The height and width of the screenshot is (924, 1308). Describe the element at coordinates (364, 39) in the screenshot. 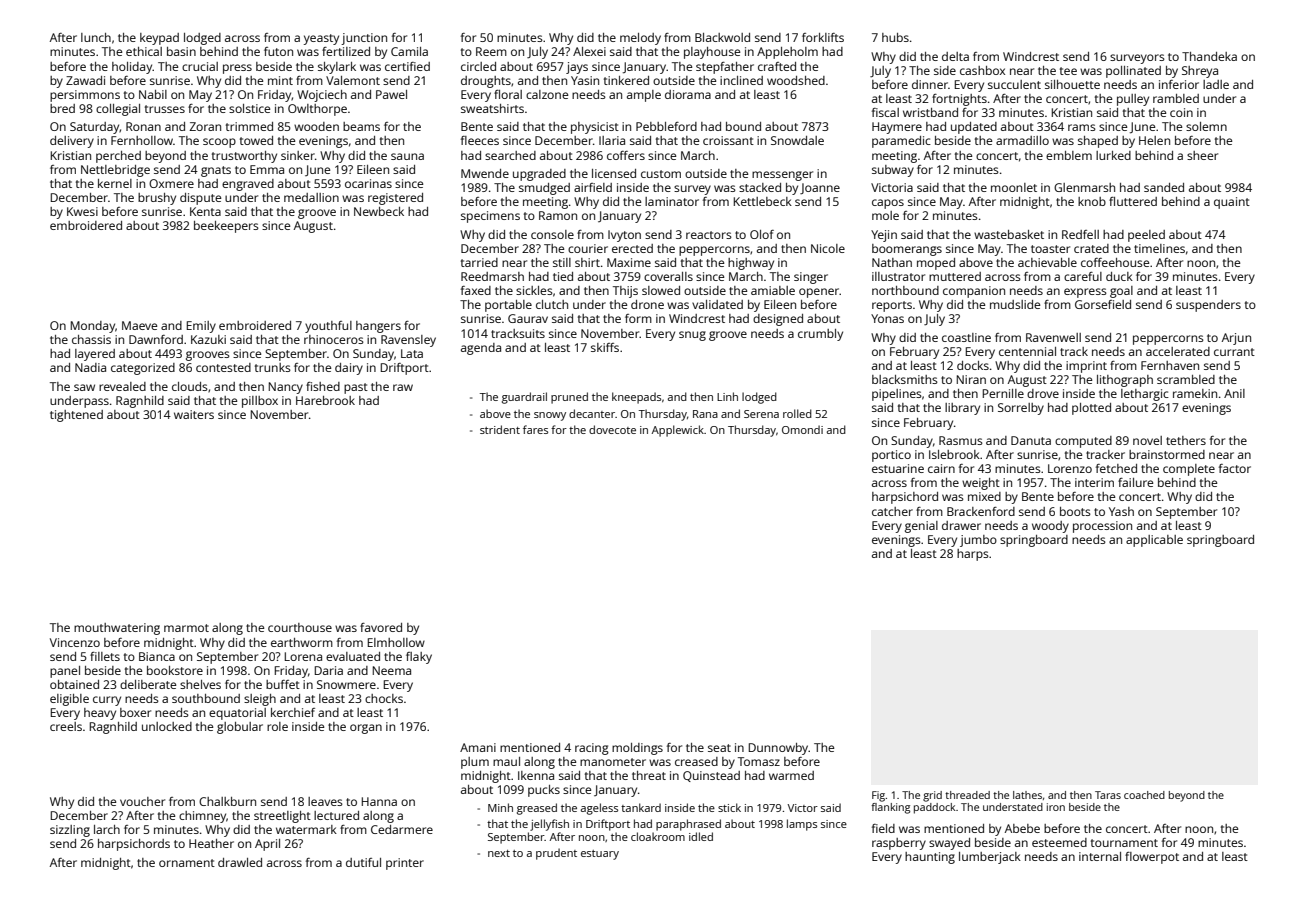

I see `junction` at that location.
